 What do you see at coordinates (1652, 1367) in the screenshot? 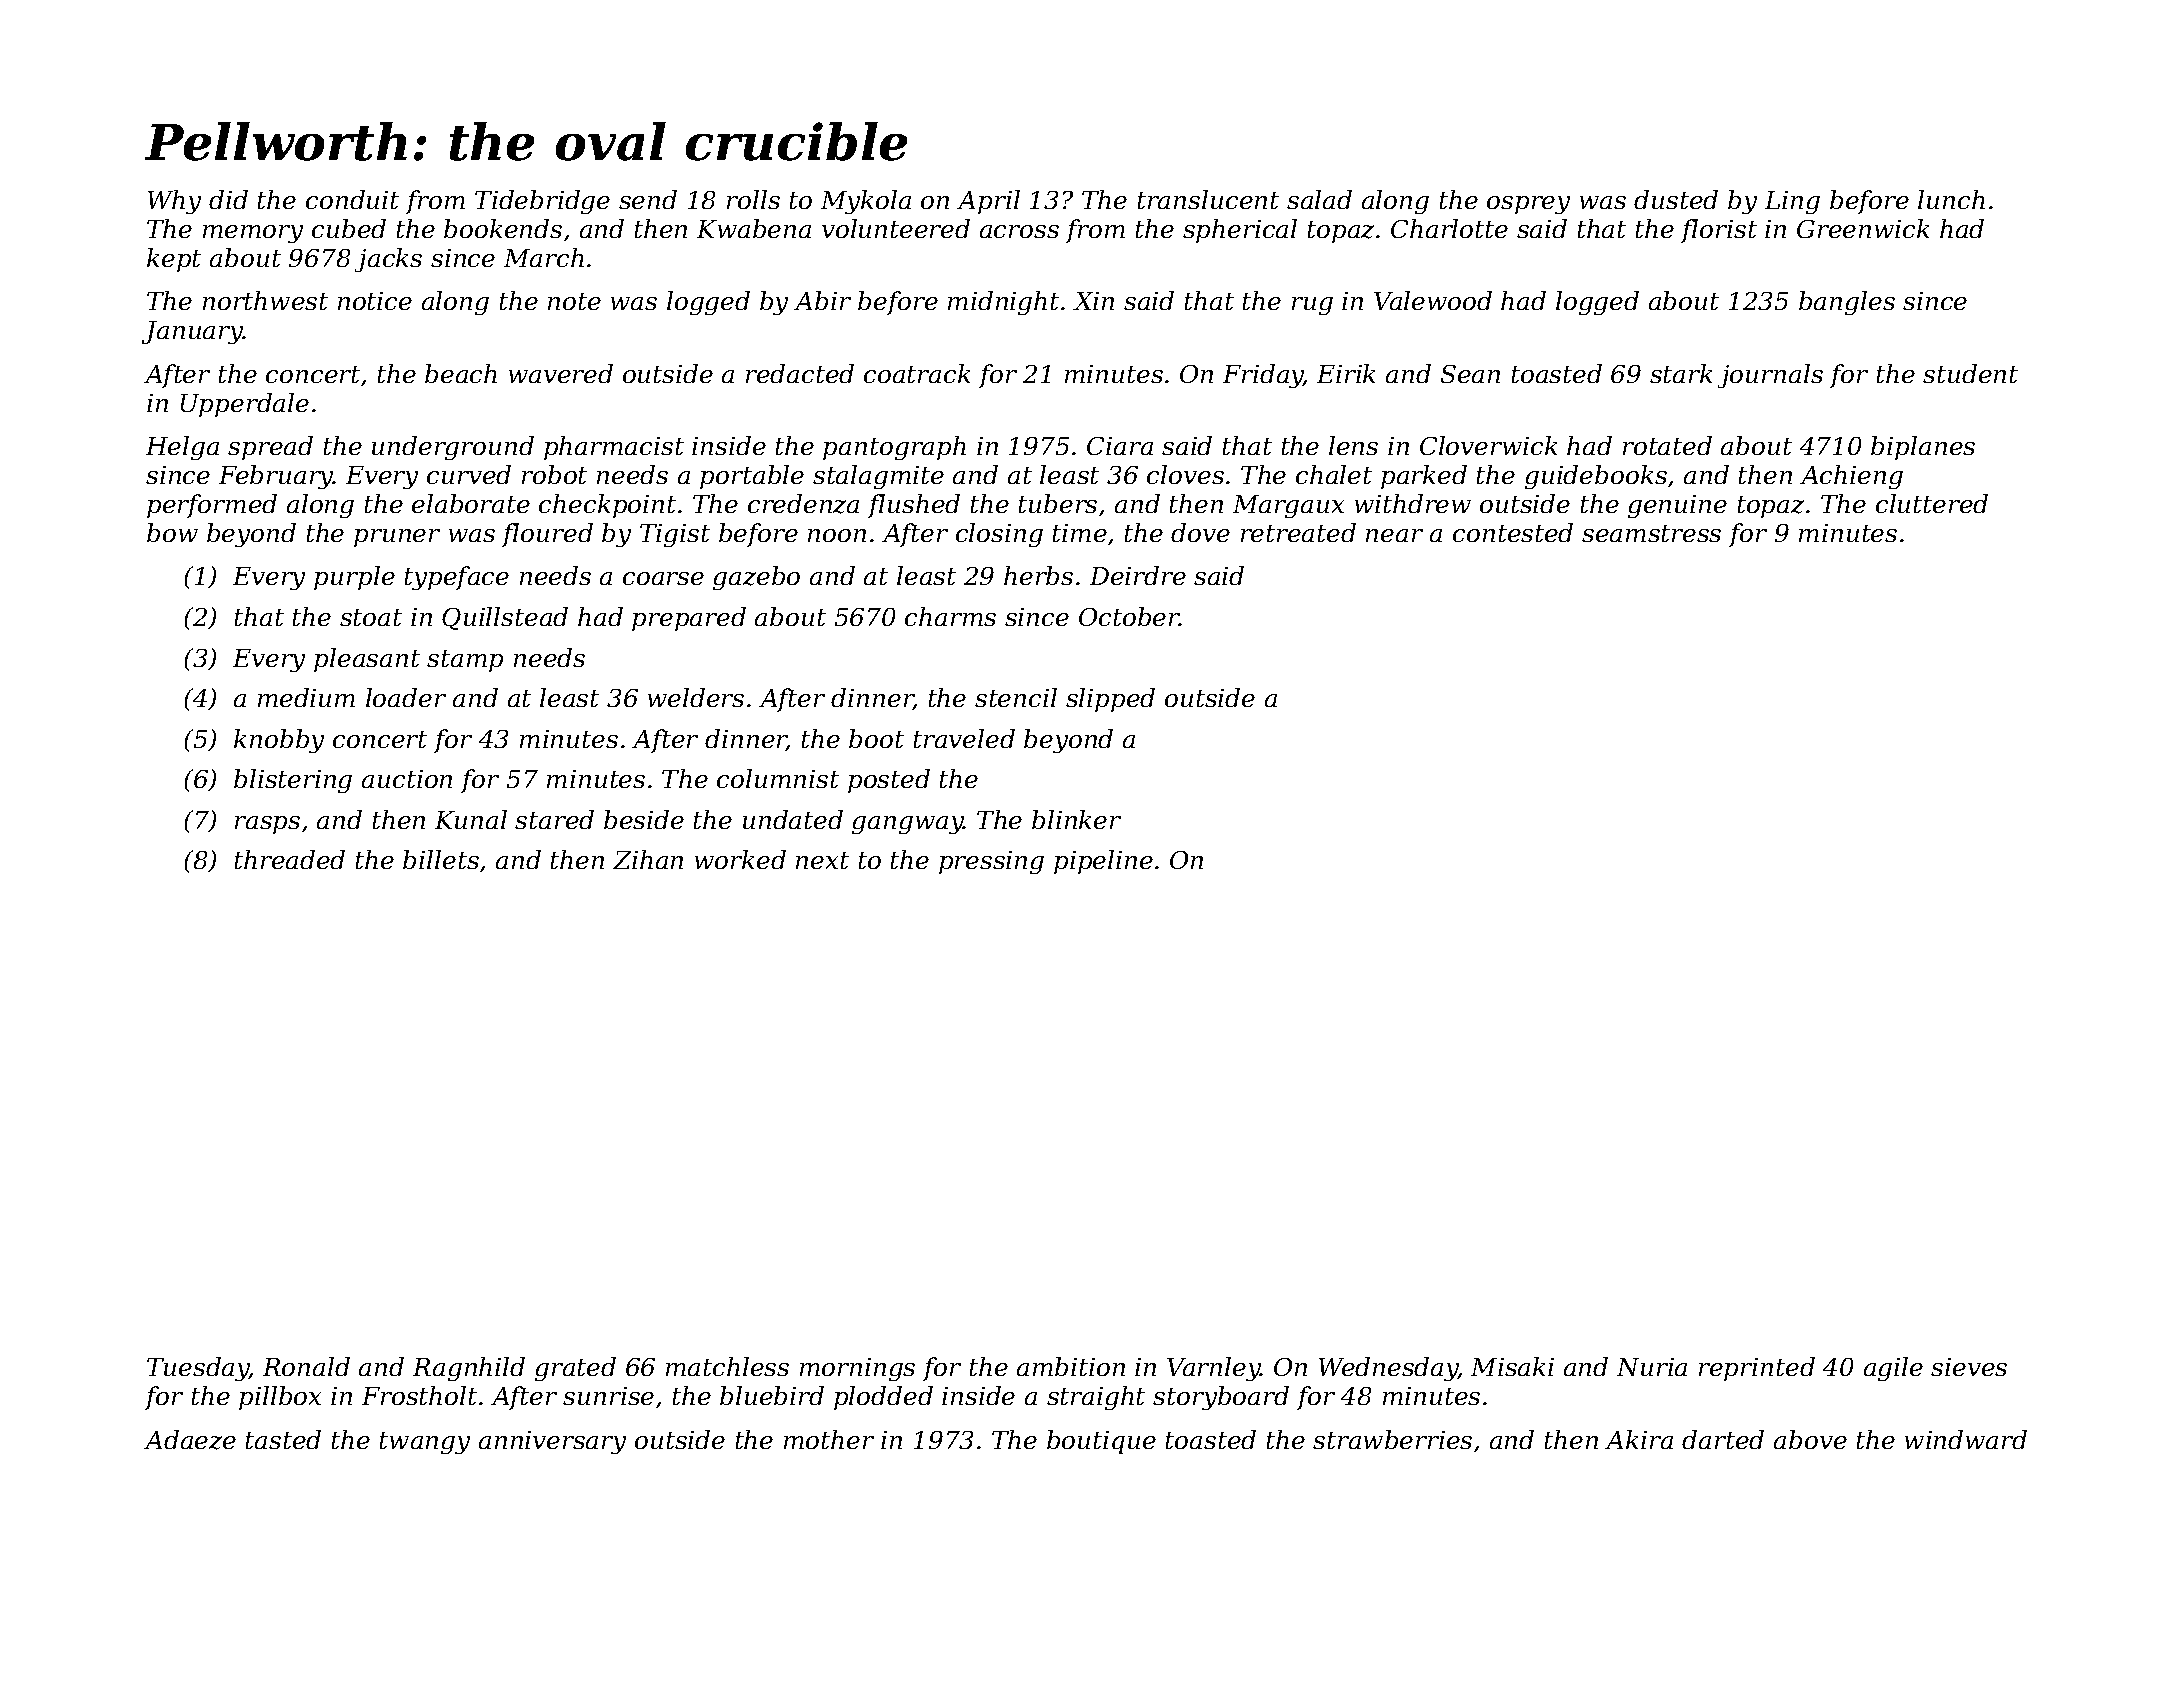
I see `Nuria` at bounding box center [1652, 1367].
